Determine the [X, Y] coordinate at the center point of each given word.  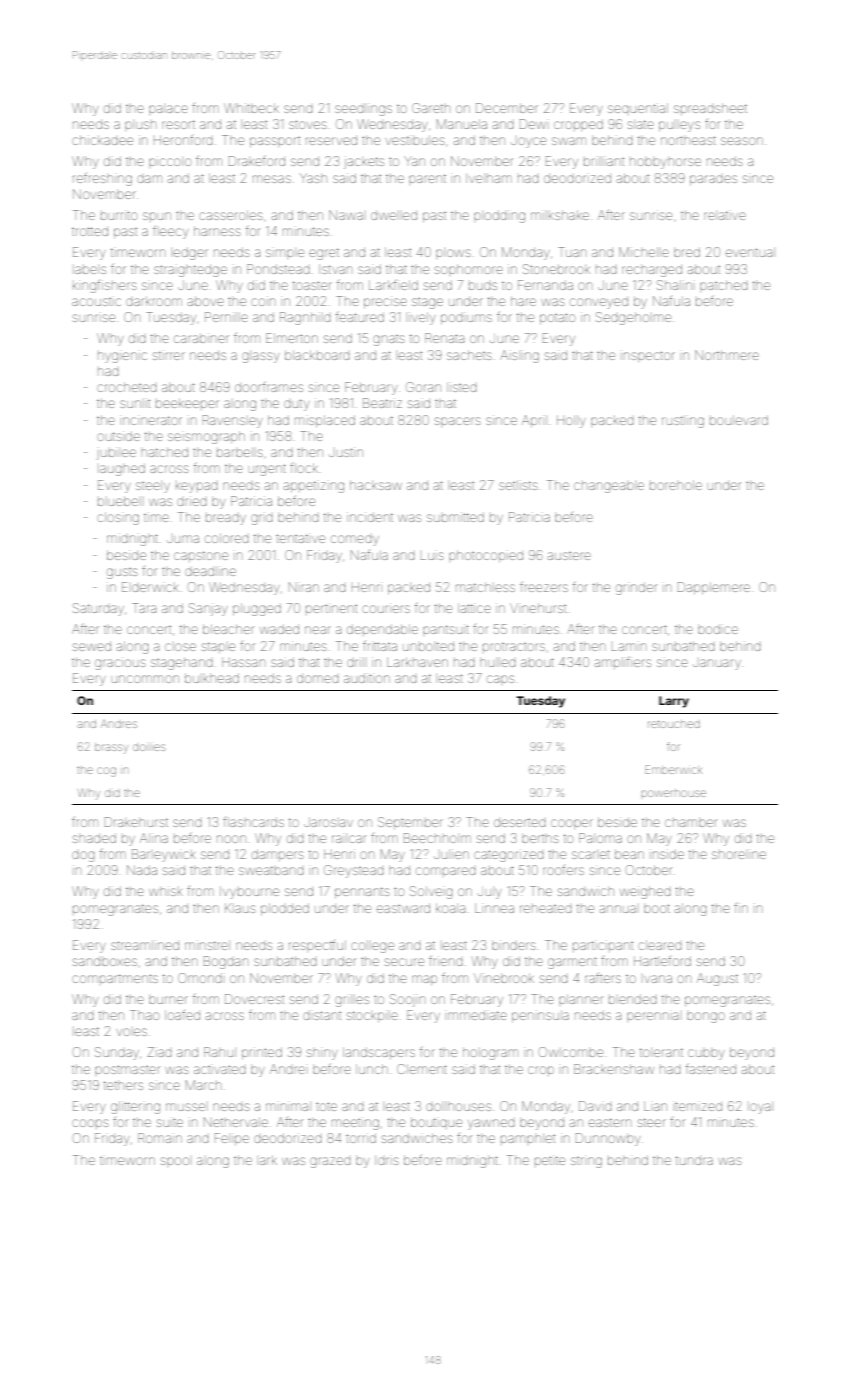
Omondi [200, 978]
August [717, 979]
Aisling [519, 356]
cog [106, 772]
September [410, 823]
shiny [322, 1054]
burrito [119, 215]
